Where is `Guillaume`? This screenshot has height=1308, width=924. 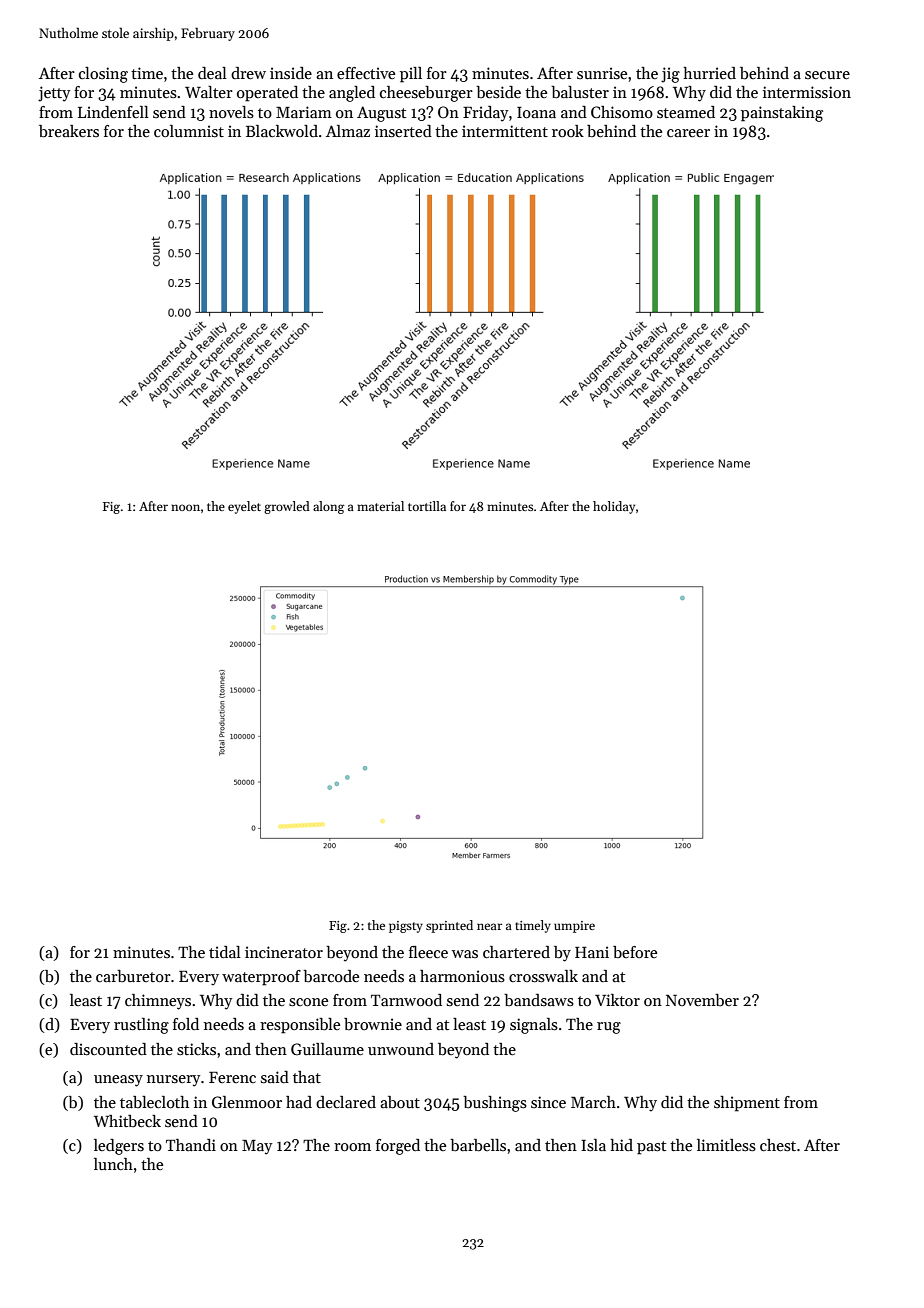 Guillaume is located at coordinates (327, 1049).
